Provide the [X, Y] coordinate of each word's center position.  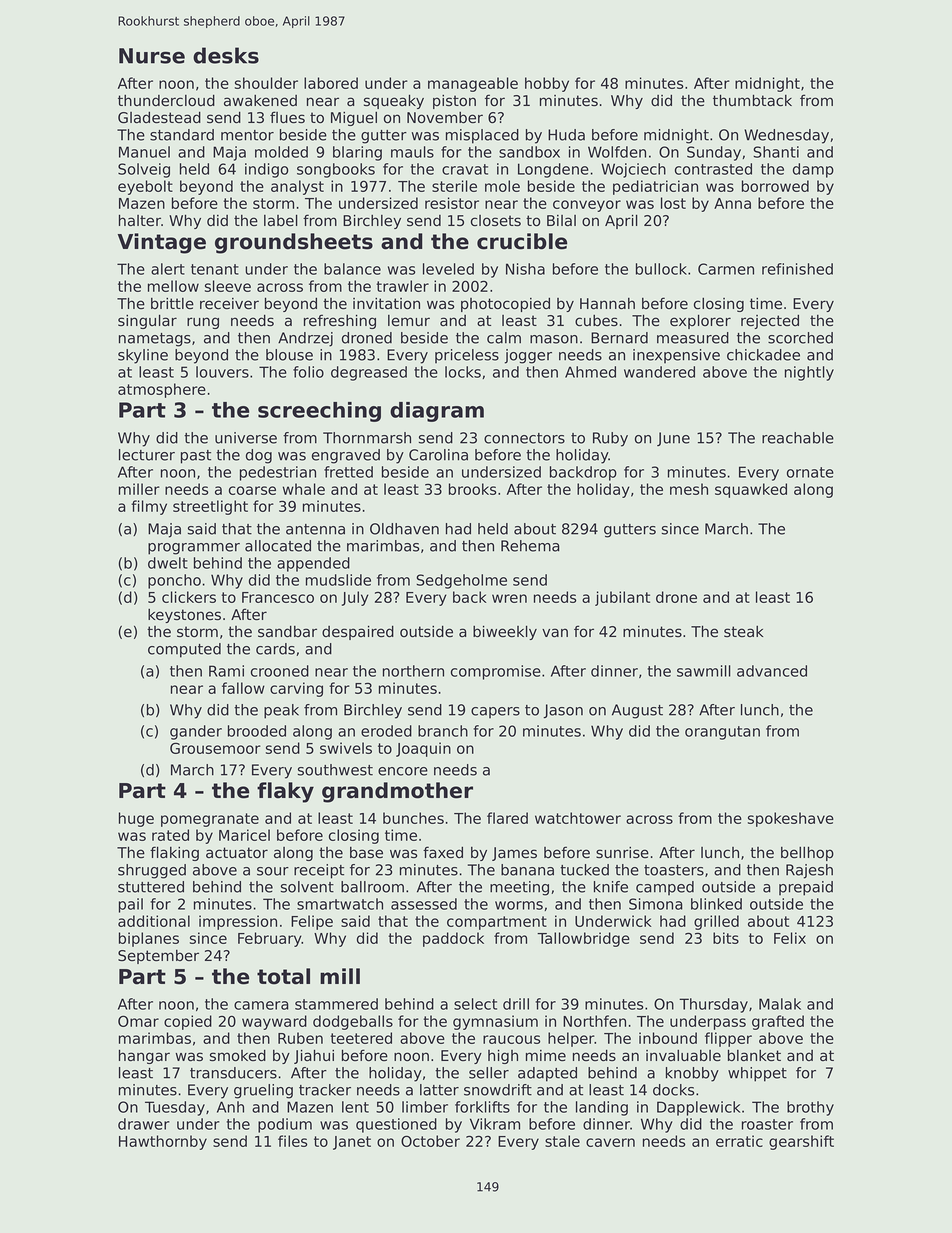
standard [182, 135]
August [637, 711]
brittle [172, 303]
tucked [584, 870]
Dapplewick [699, 1108]
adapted [547, 1074]
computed [184, 650]
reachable [798, 438]
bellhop [807, 853]
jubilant [622, 598]
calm [504, 338]
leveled [448, 269]
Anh [230, 1107]
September [158, 957]
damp [813, 170]
